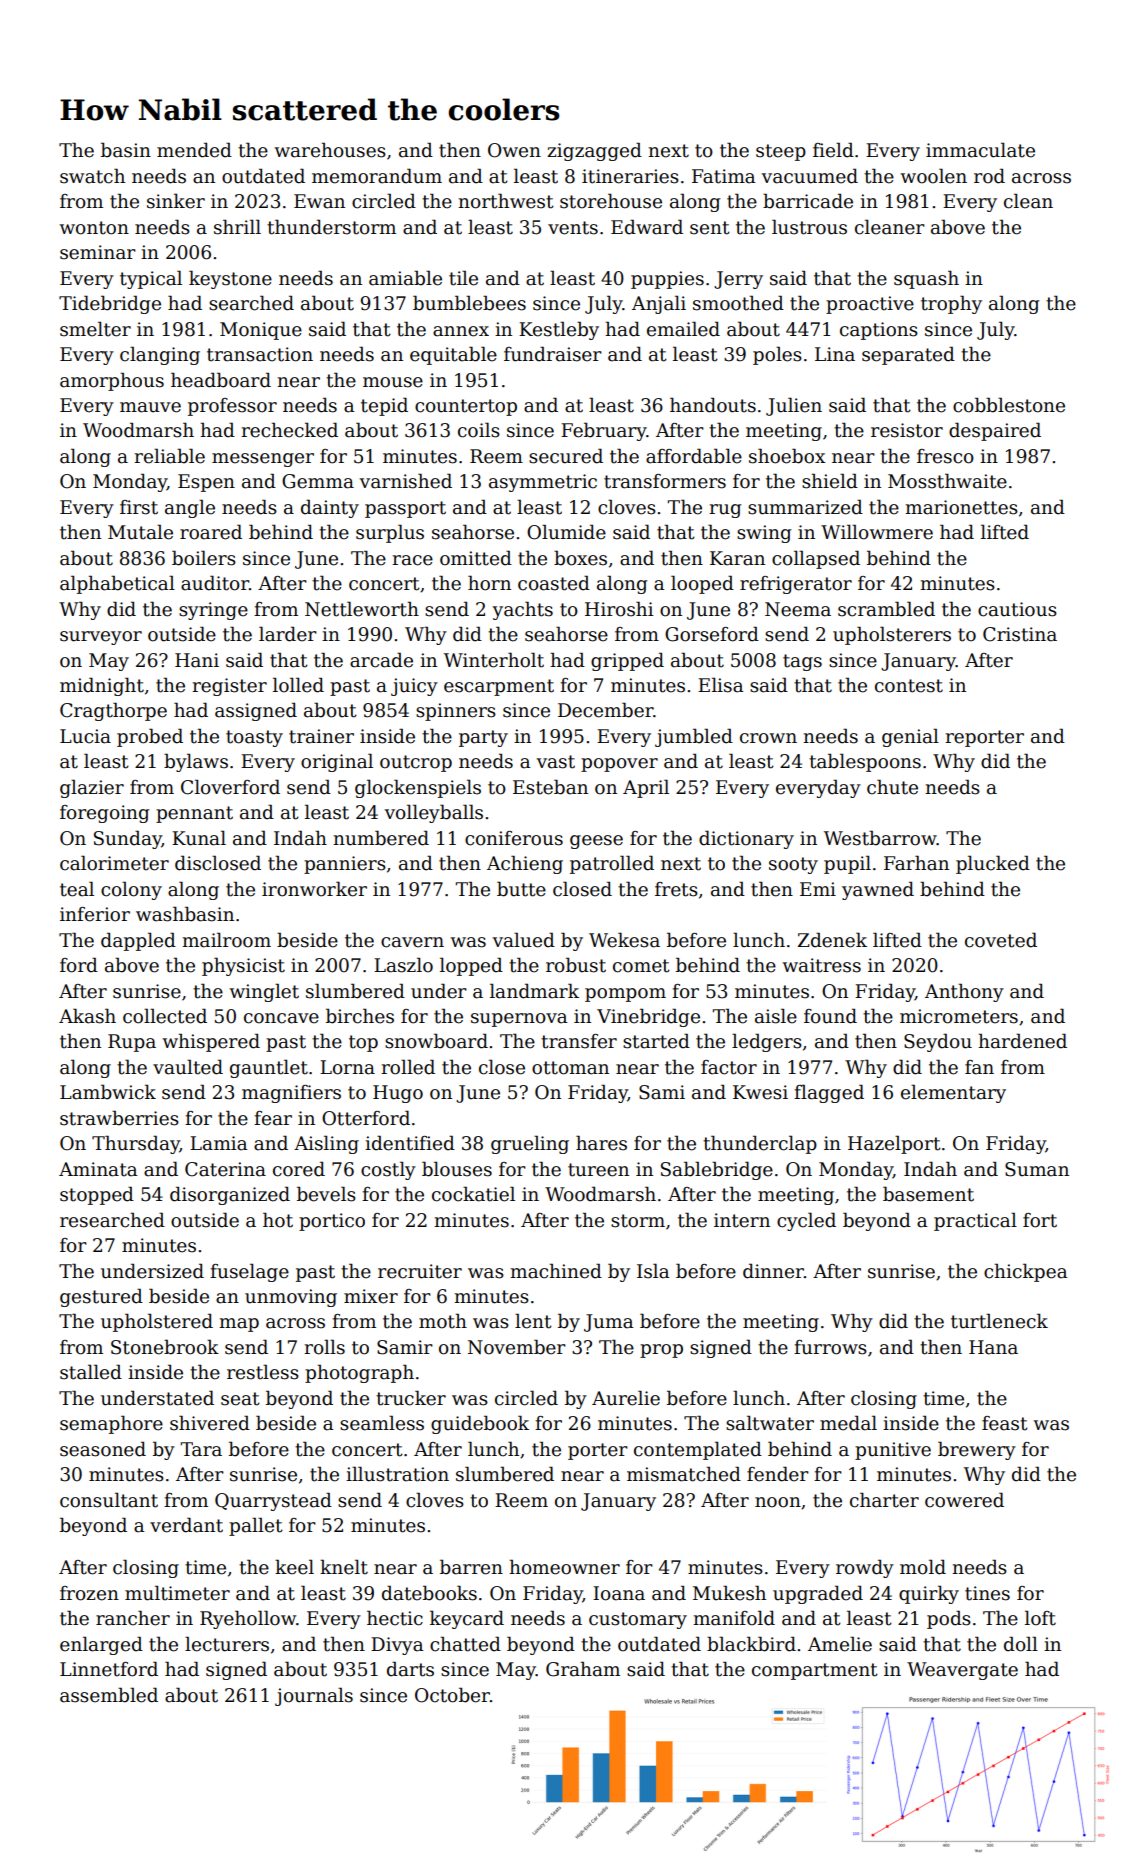  What do you see at coordinates (157, 1322) in the page?
I see `upholstered` at bounding box center [157, 1322].
